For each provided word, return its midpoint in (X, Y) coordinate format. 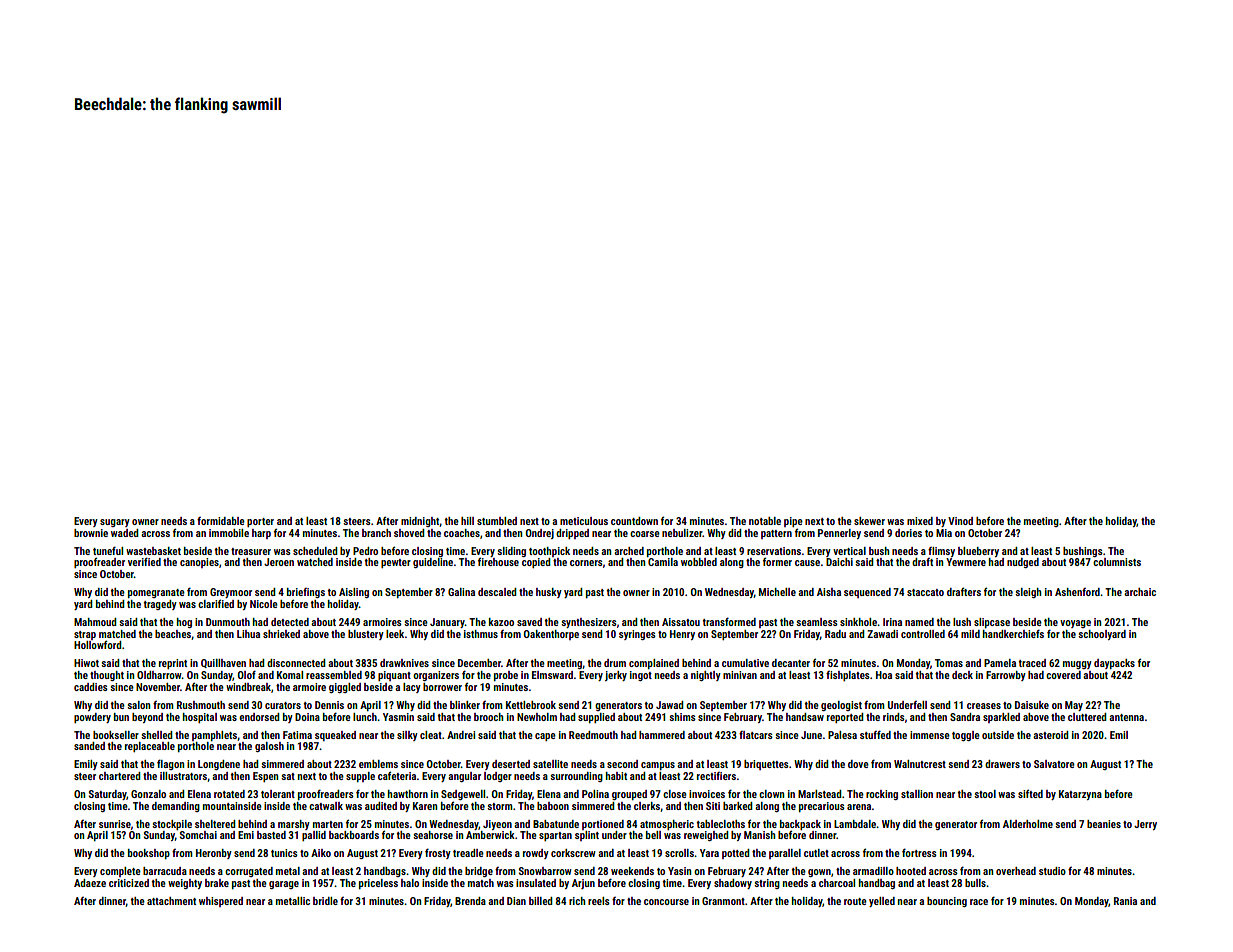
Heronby (214, 854)
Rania (1125, 901)
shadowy (733, 884)
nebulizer (682, 533)
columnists (1117, 562)
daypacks (1114, 664)
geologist (841, 706)
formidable (221, 521)
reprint (173, 664)
